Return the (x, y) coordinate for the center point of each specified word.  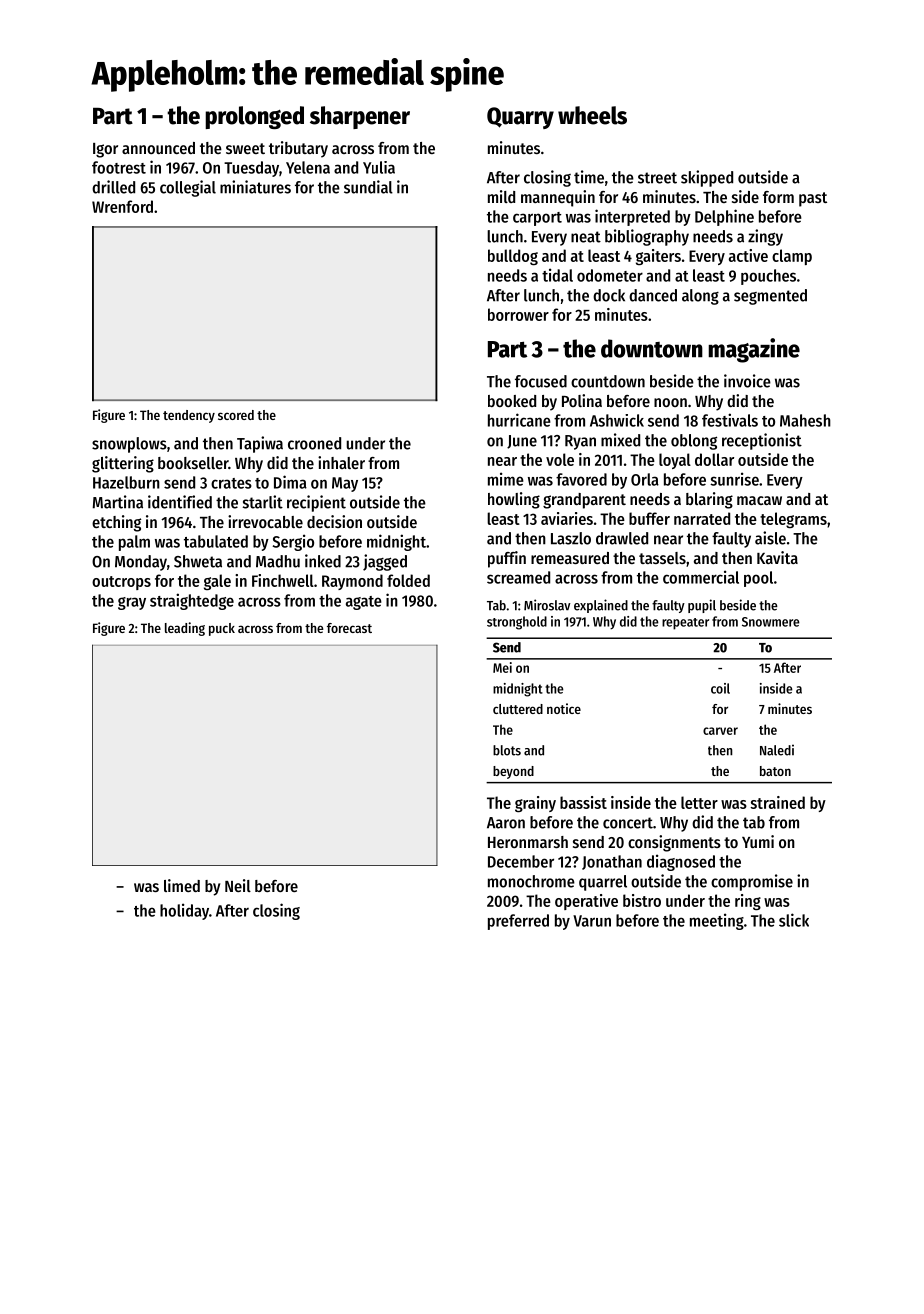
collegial (188, 188)
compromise (752, 882)
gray (132, 603)
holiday (184, 911)
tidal (557, 275)
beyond (513, 772)
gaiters (658, 257)
